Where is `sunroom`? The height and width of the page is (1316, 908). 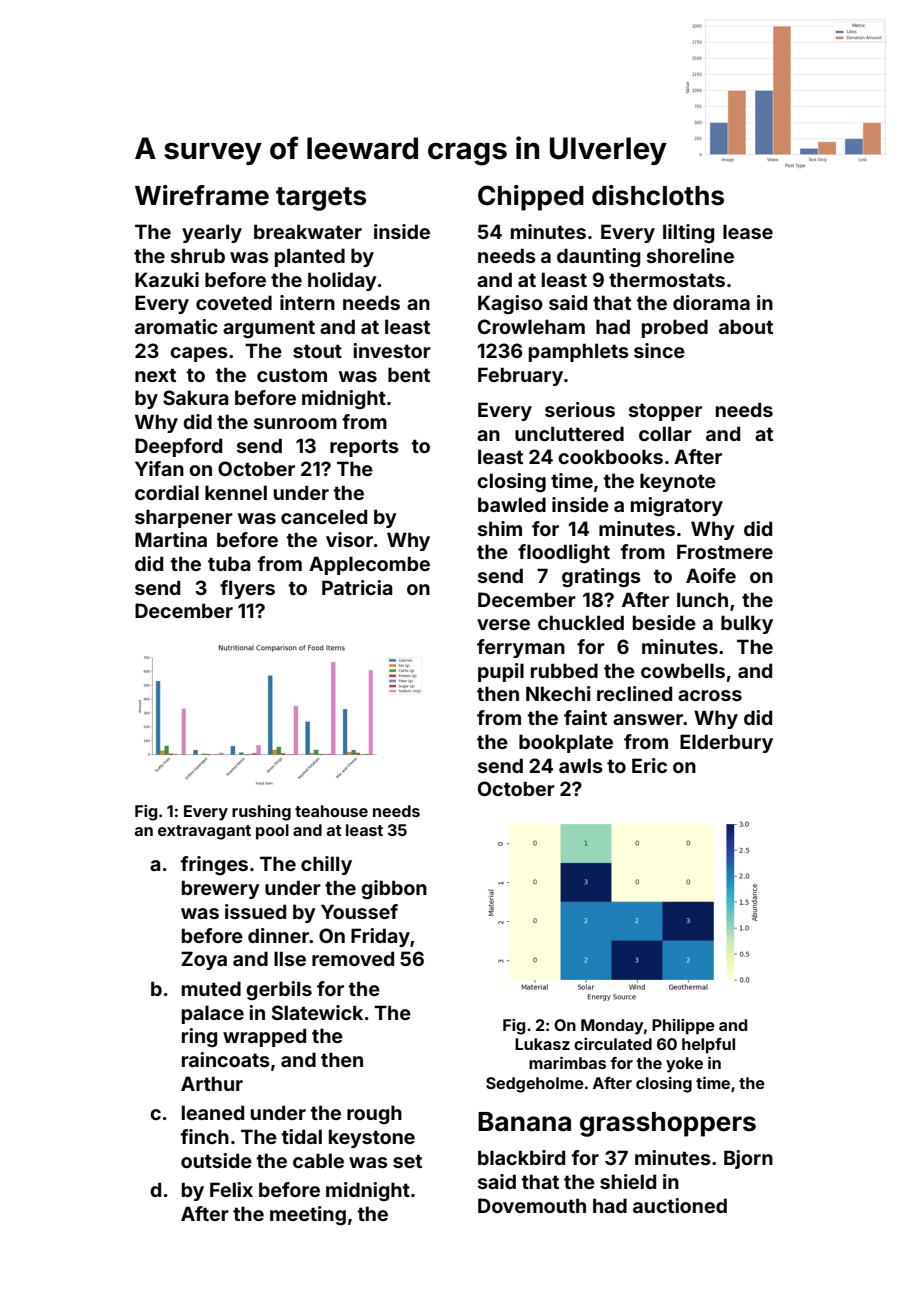
sunroom is located at coordinates (295, 423).
